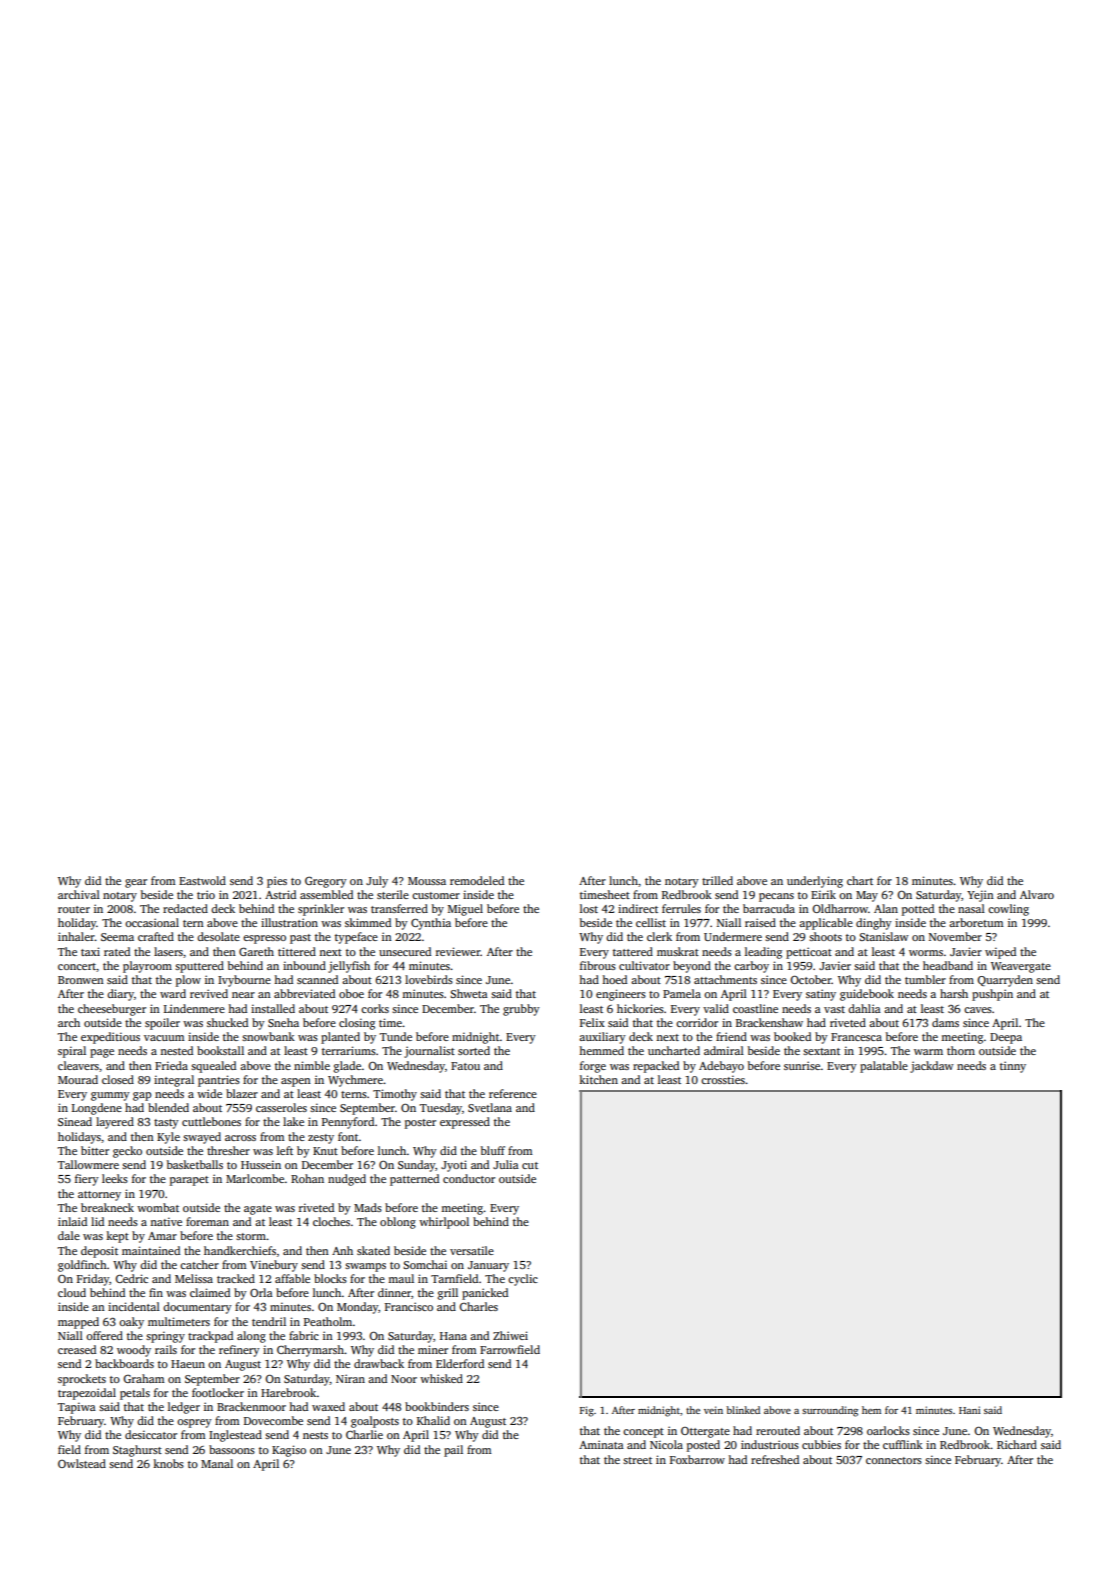  What do you see at coordinates (82, 1463) in the screenshot?
I see `Owlstead` at bounding box center [82, 1463].
